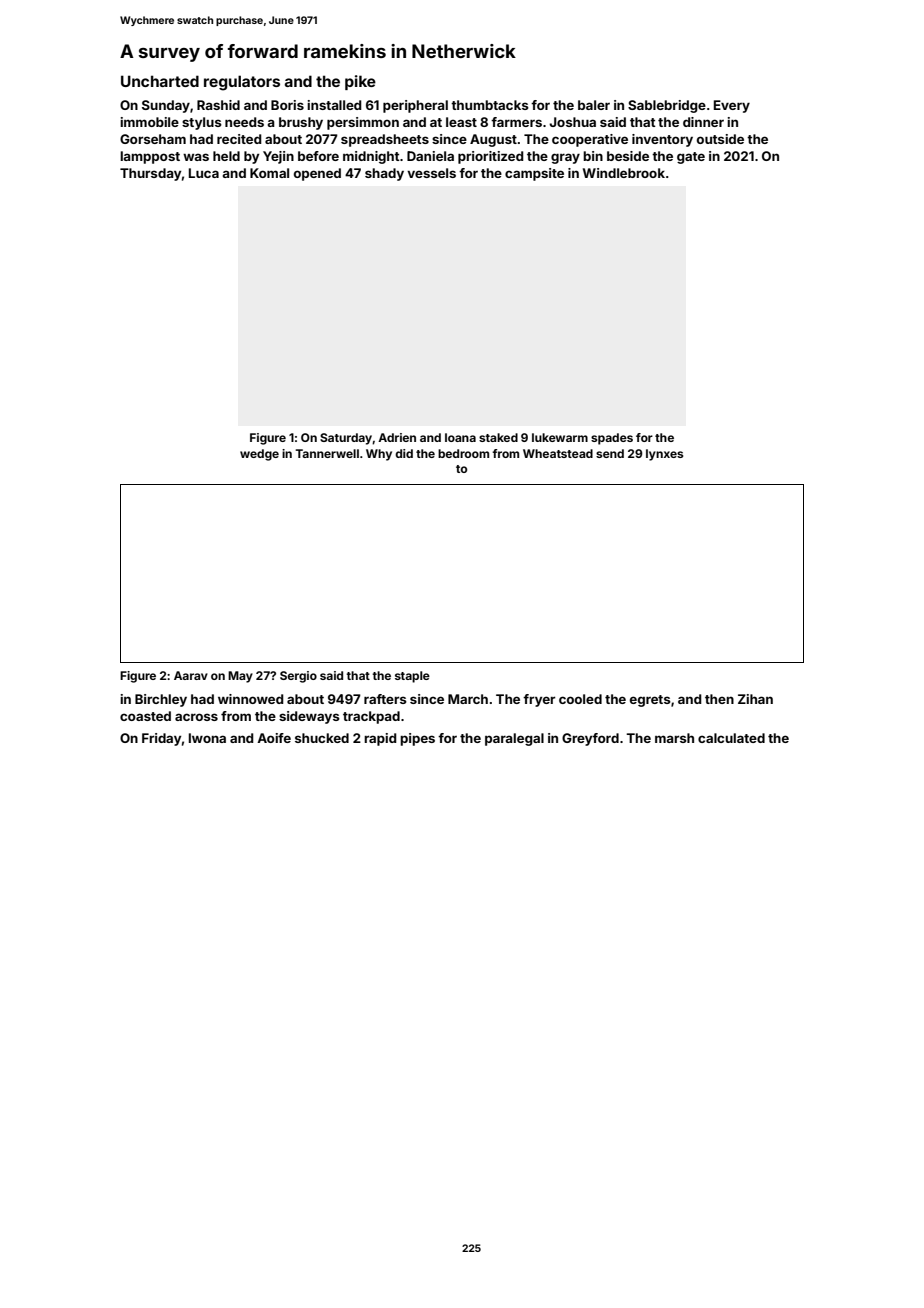  I want to click on Thursday, so click(150, 174).
